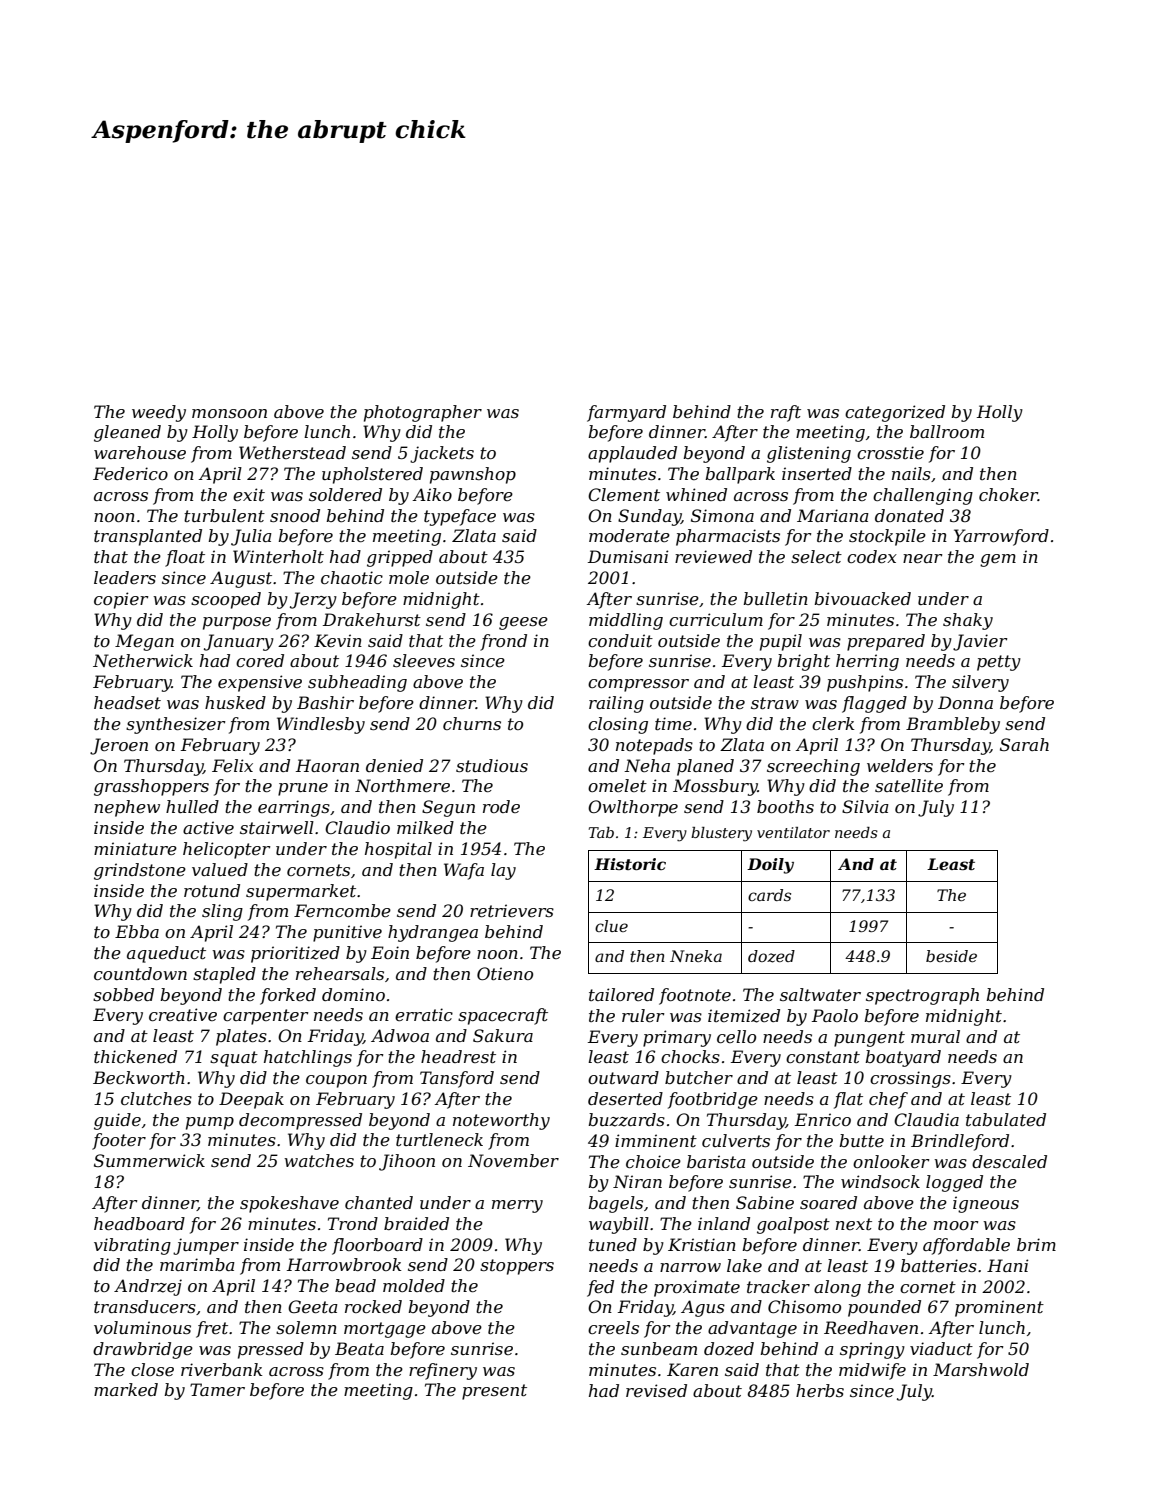 The width and height of the document is (1152, 1490). I want to click on bulletin, so click(775, 598).
